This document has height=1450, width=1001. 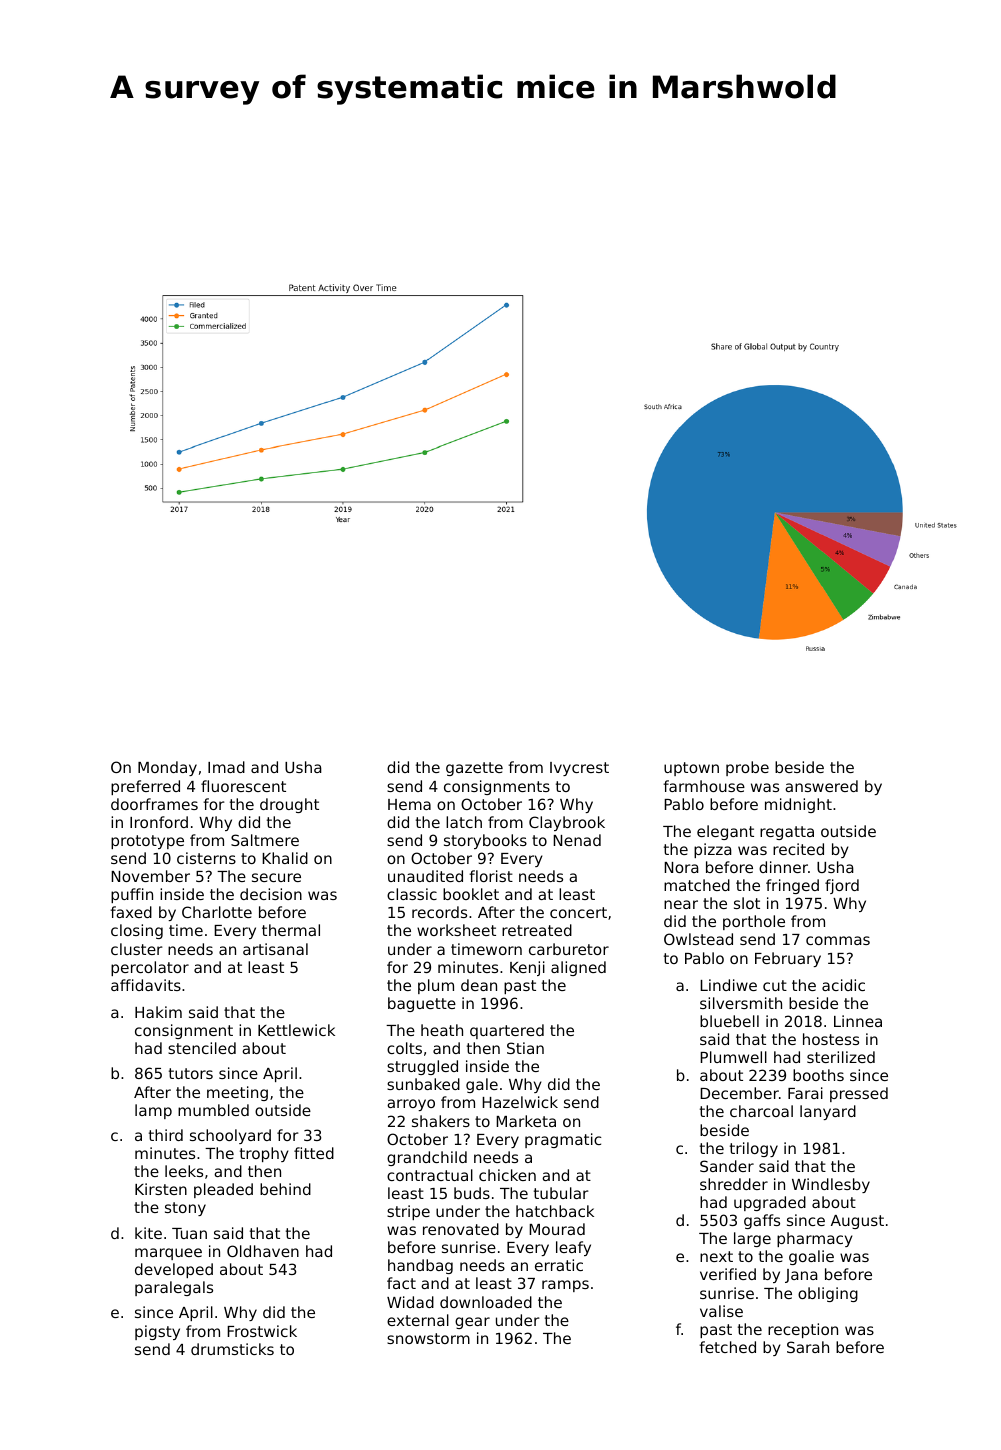 What do you see at coordinates (577, 840) in the document?
I see `Nenad` at bounding box center [577, 840].
